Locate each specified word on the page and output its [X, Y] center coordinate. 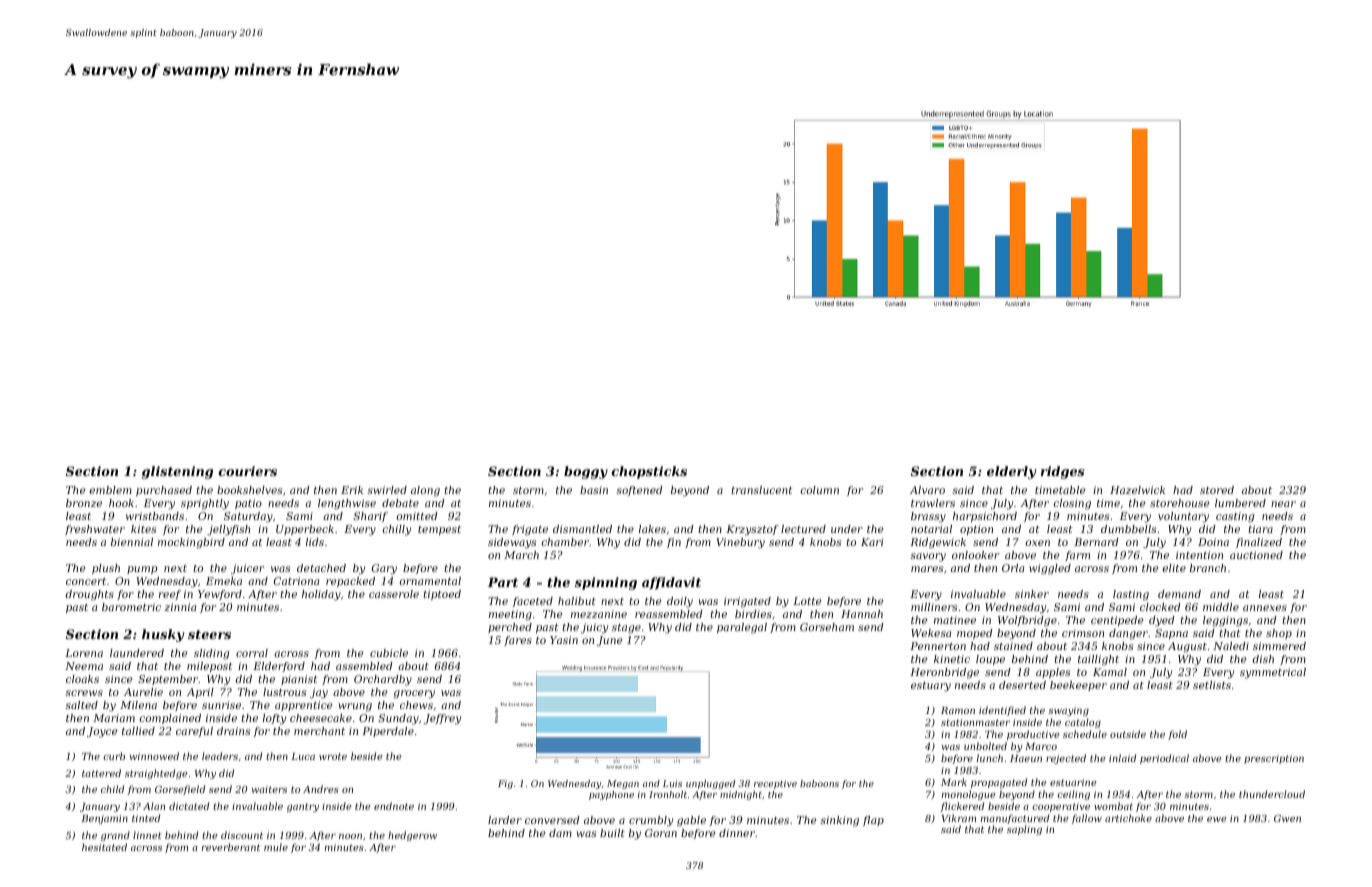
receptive [775, 784]
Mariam [114, 718]
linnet [147, 835]
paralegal [742, 628]
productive [1033, 735]
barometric [131, 607]
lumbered [1240, 503]
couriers [247, 471]
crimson [1083, 633]
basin [594, 490]
